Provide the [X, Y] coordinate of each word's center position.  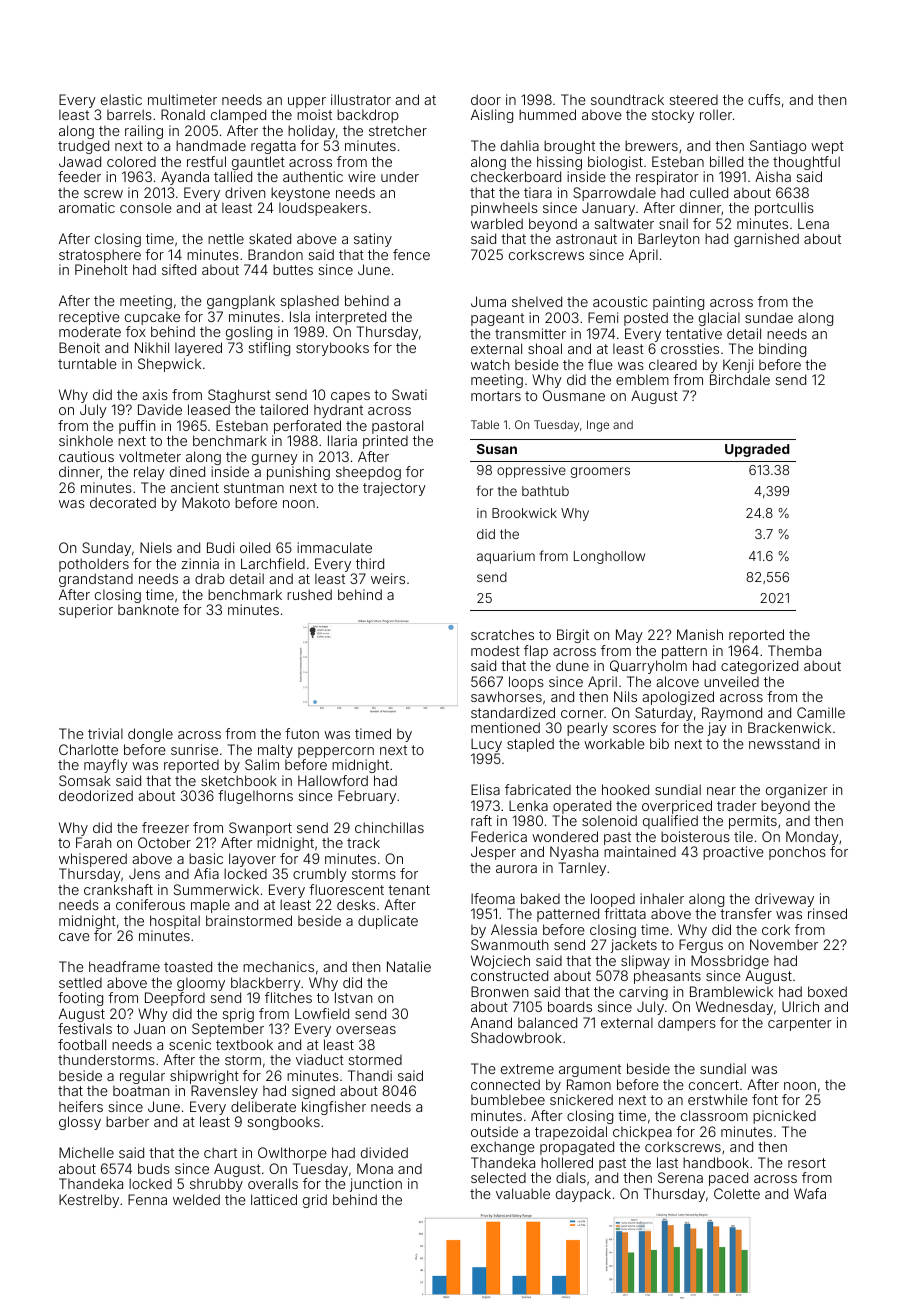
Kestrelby [89, 1201]
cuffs [764, 99]
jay [717, 729]
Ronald [183, 114]
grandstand [96, 580]
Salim [262, 764]
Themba [794, 650]
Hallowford [333, 780]
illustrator [361, 99]
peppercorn [336, 752]
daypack [583, 1195]
